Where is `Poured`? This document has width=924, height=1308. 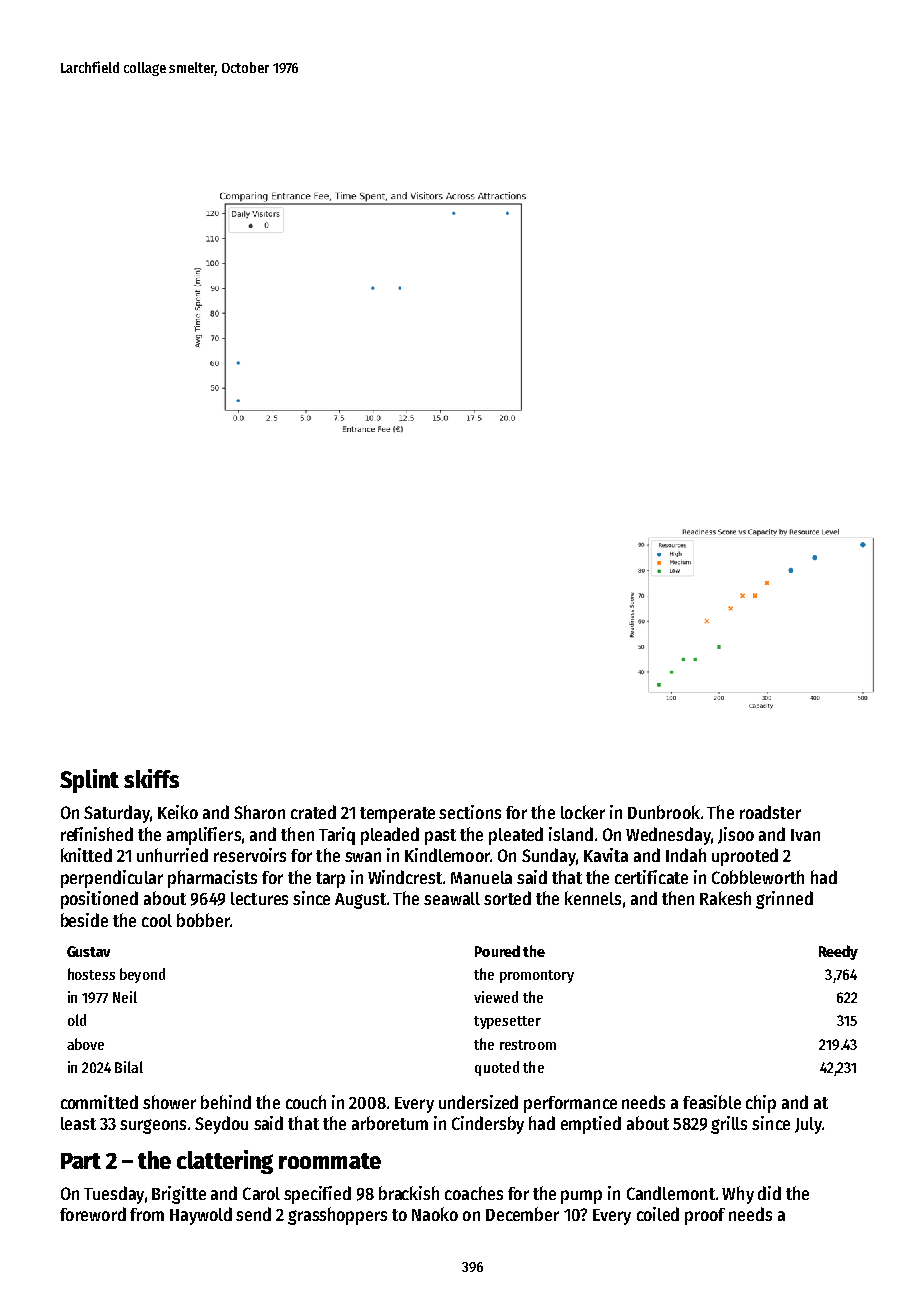
Poured is located at coordinates (497, 951).
